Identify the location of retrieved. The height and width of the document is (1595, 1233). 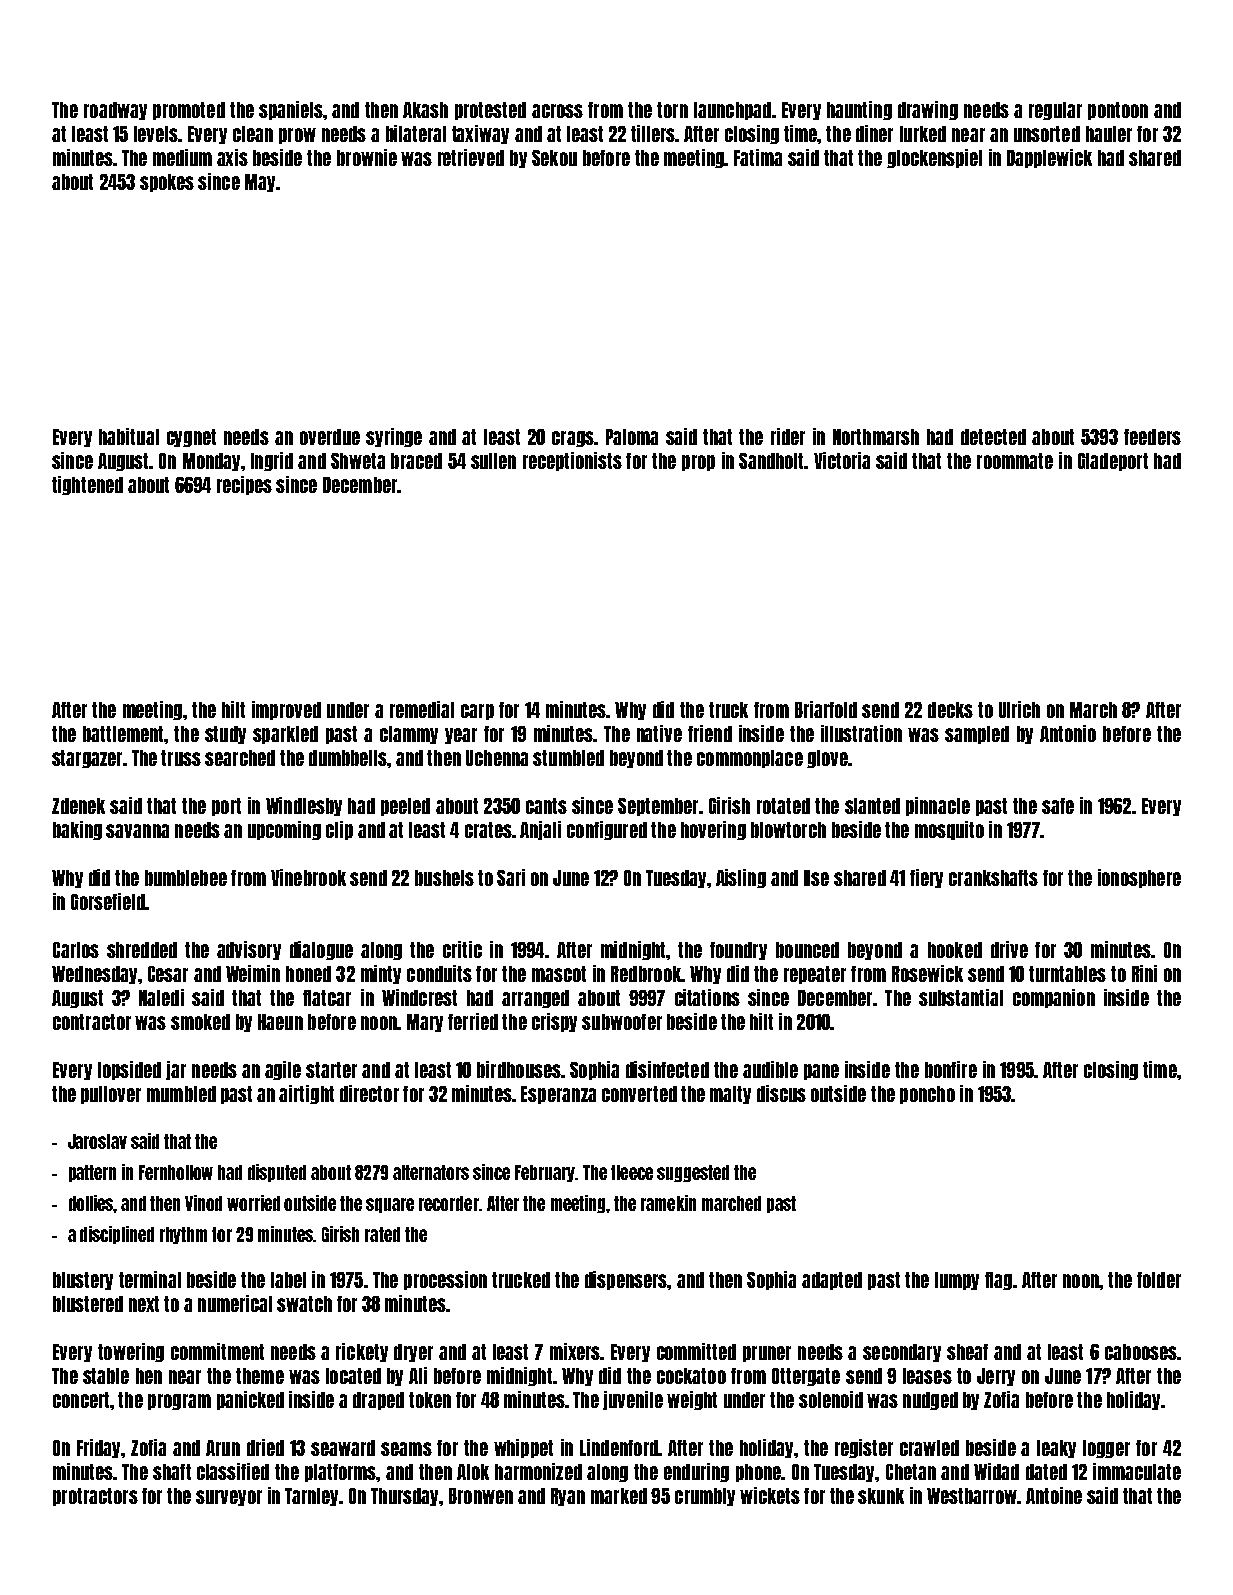
(471, 157).
